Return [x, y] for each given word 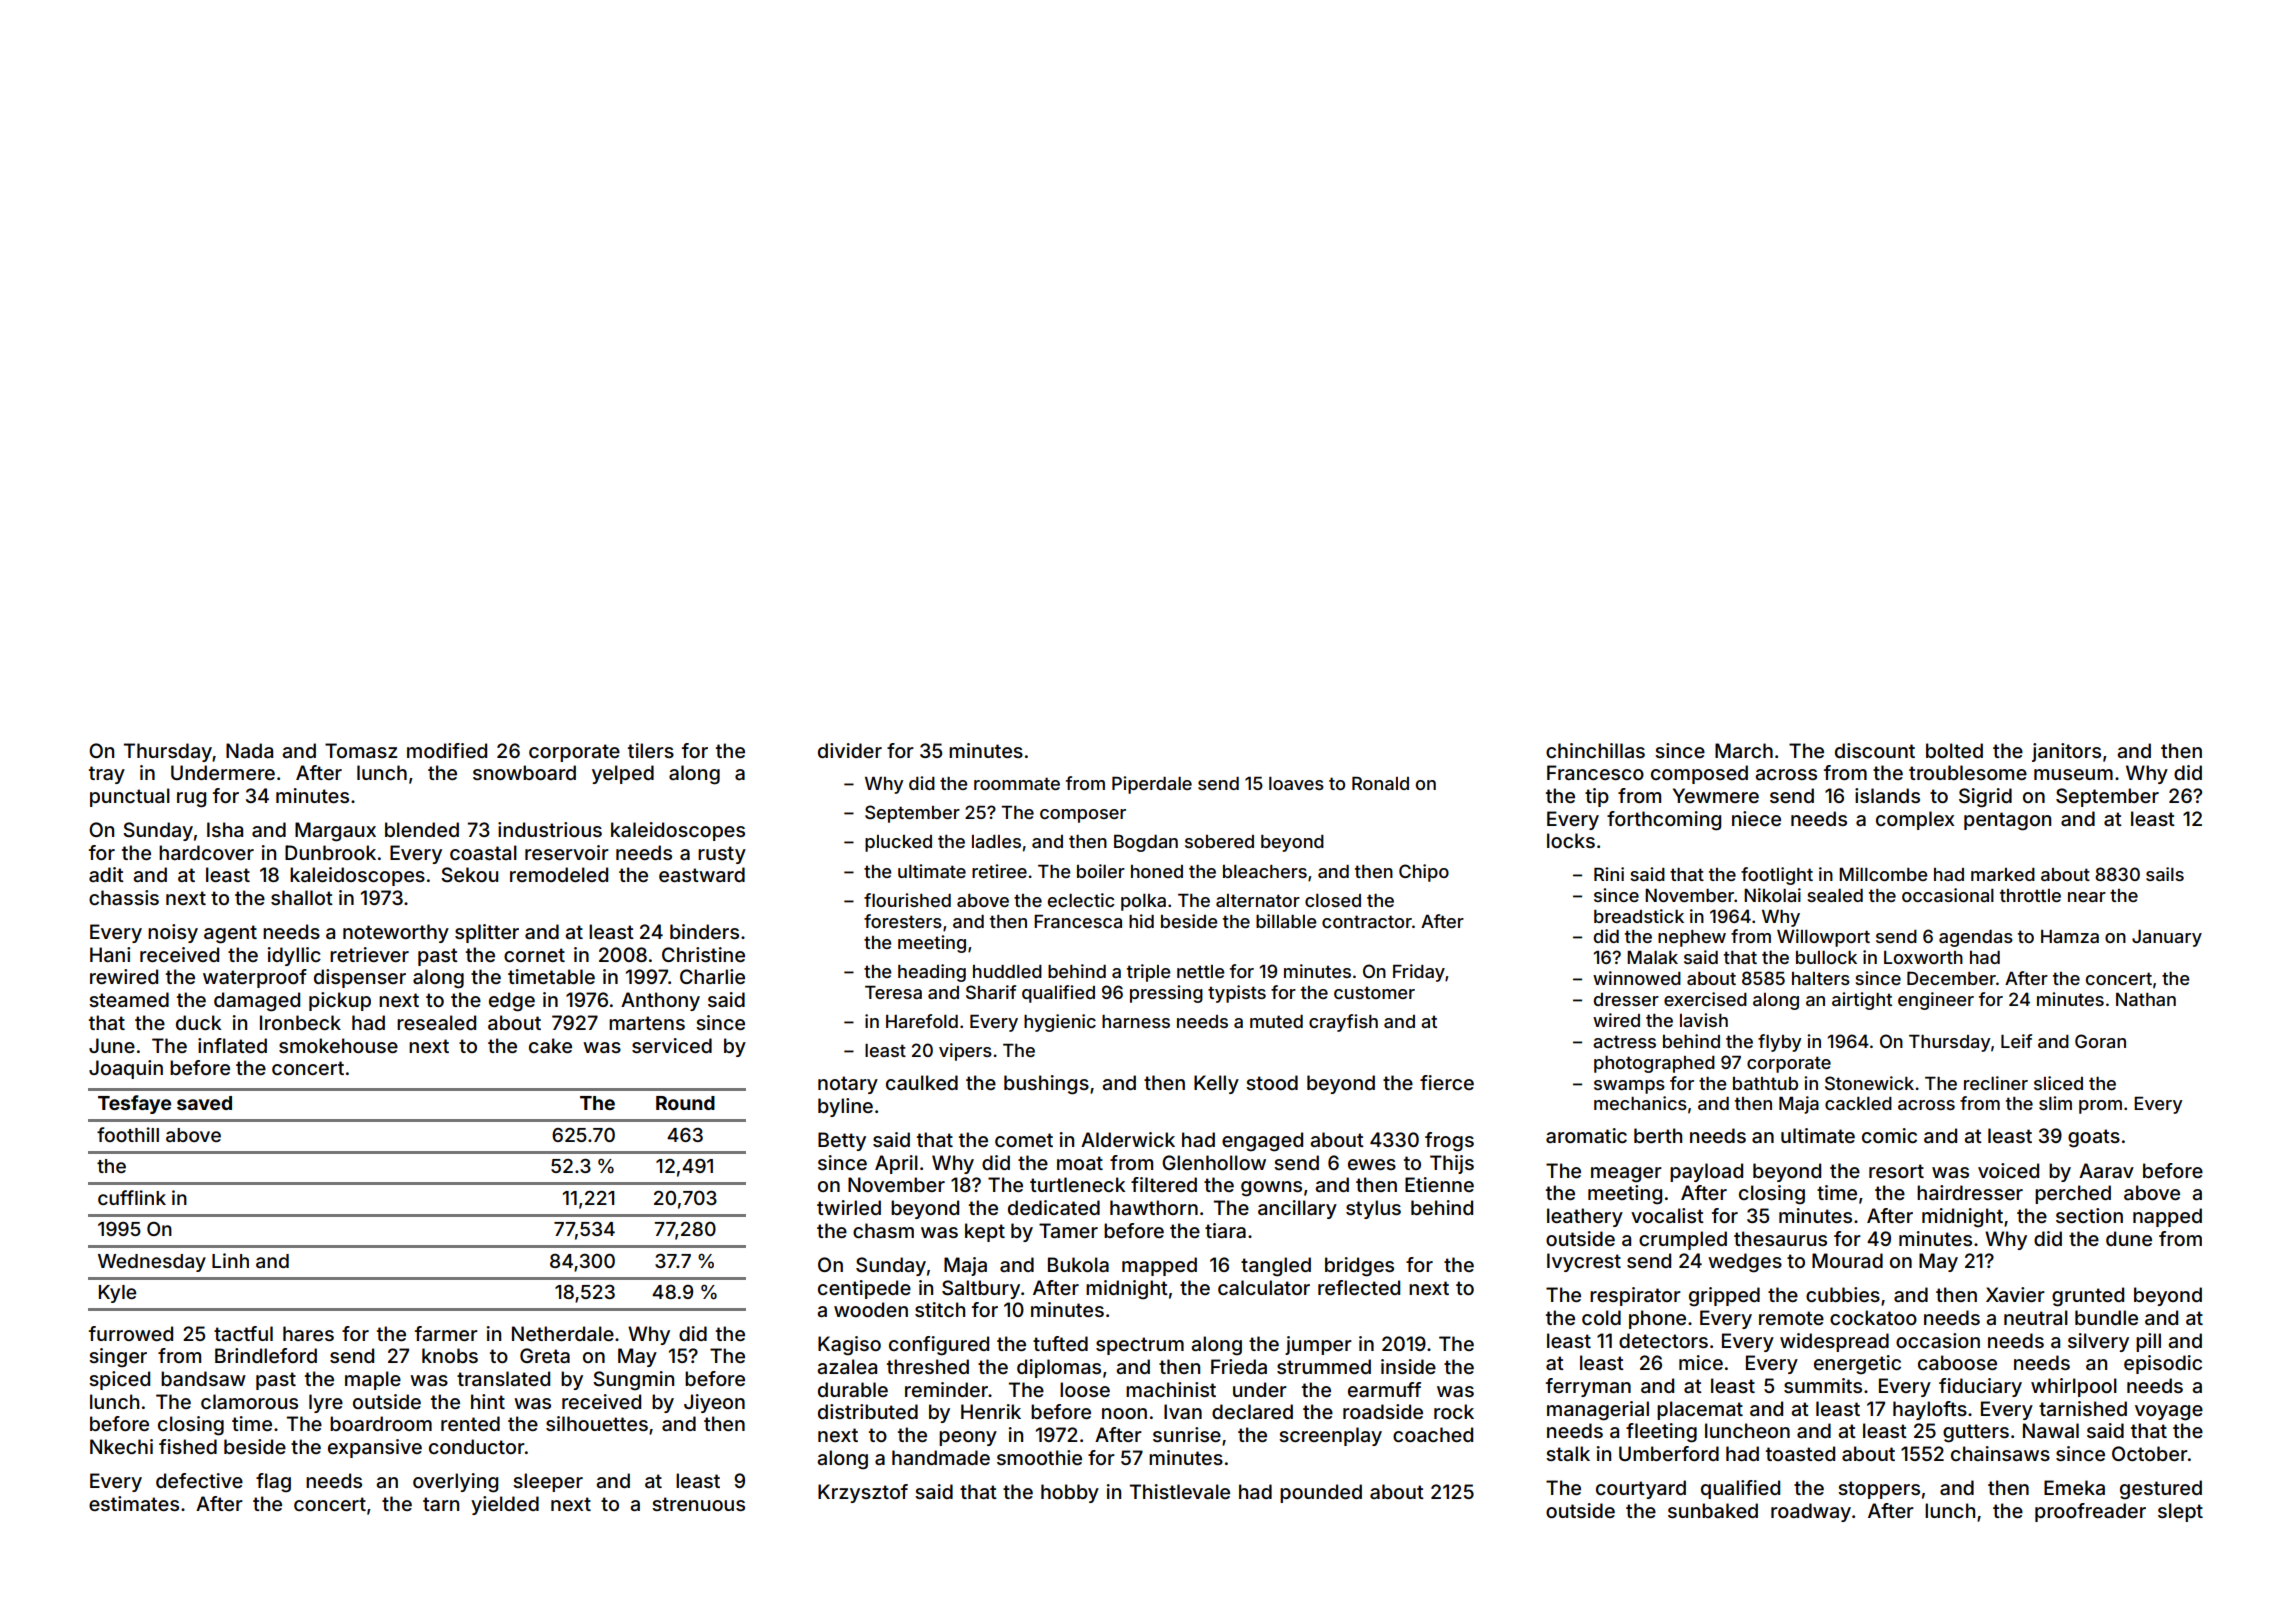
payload [1706, 1172]
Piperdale [1152, 785]
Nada [249, 750]
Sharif [991, 992]
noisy [173, 933]
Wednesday [152, 1263]
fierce [1447, 1082]
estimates [134, 1503]
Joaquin [126, 1069]
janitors [2066, 752]
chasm [883, 1230]
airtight [1862, 1001]
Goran [2100, 1041]
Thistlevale [1180, 1491]
